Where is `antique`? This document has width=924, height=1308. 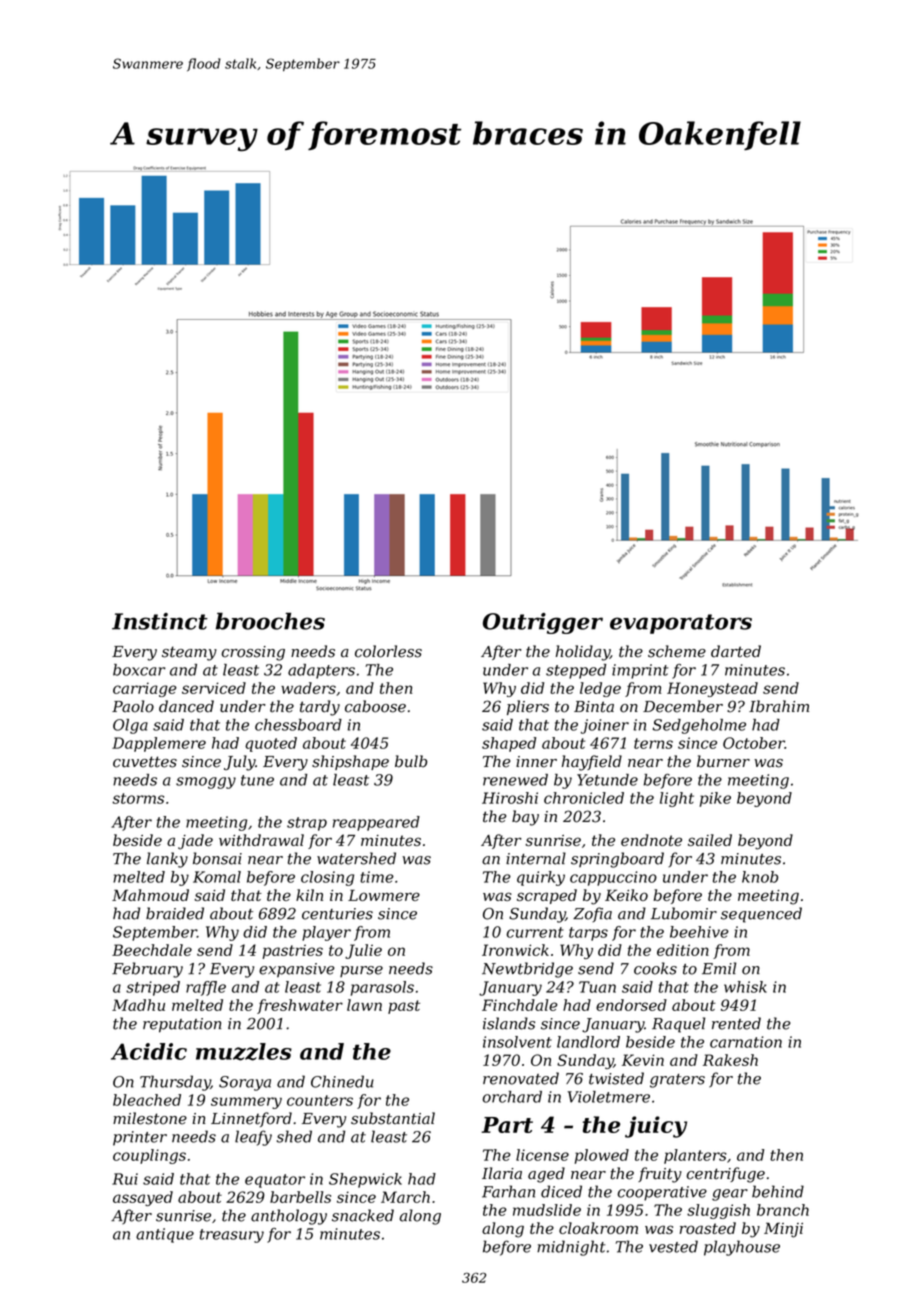
antique is located at coordinates (165, 1235).
